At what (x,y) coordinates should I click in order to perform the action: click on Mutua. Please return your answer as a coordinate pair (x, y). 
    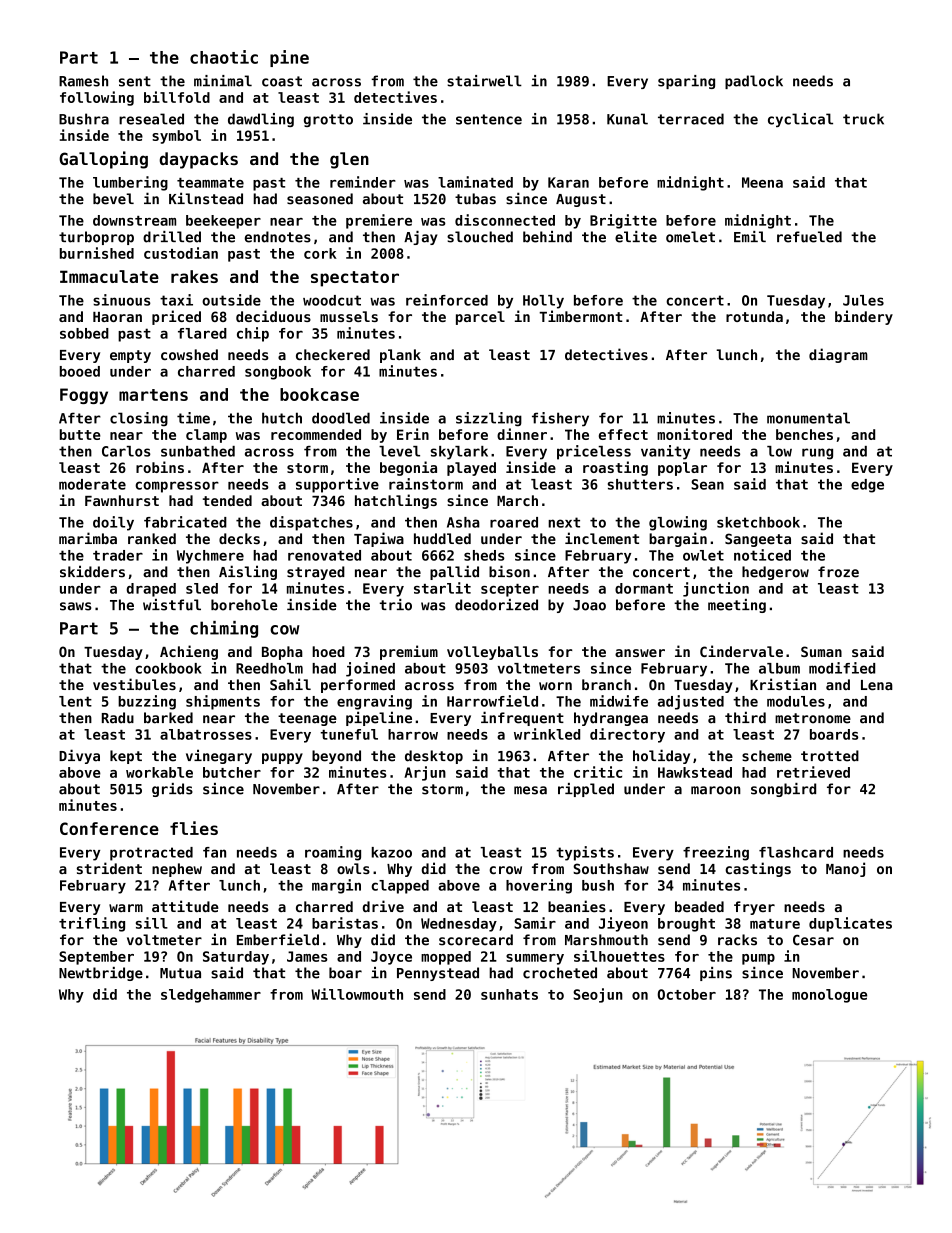
    Looking at the image, I should click on (180, 973).
